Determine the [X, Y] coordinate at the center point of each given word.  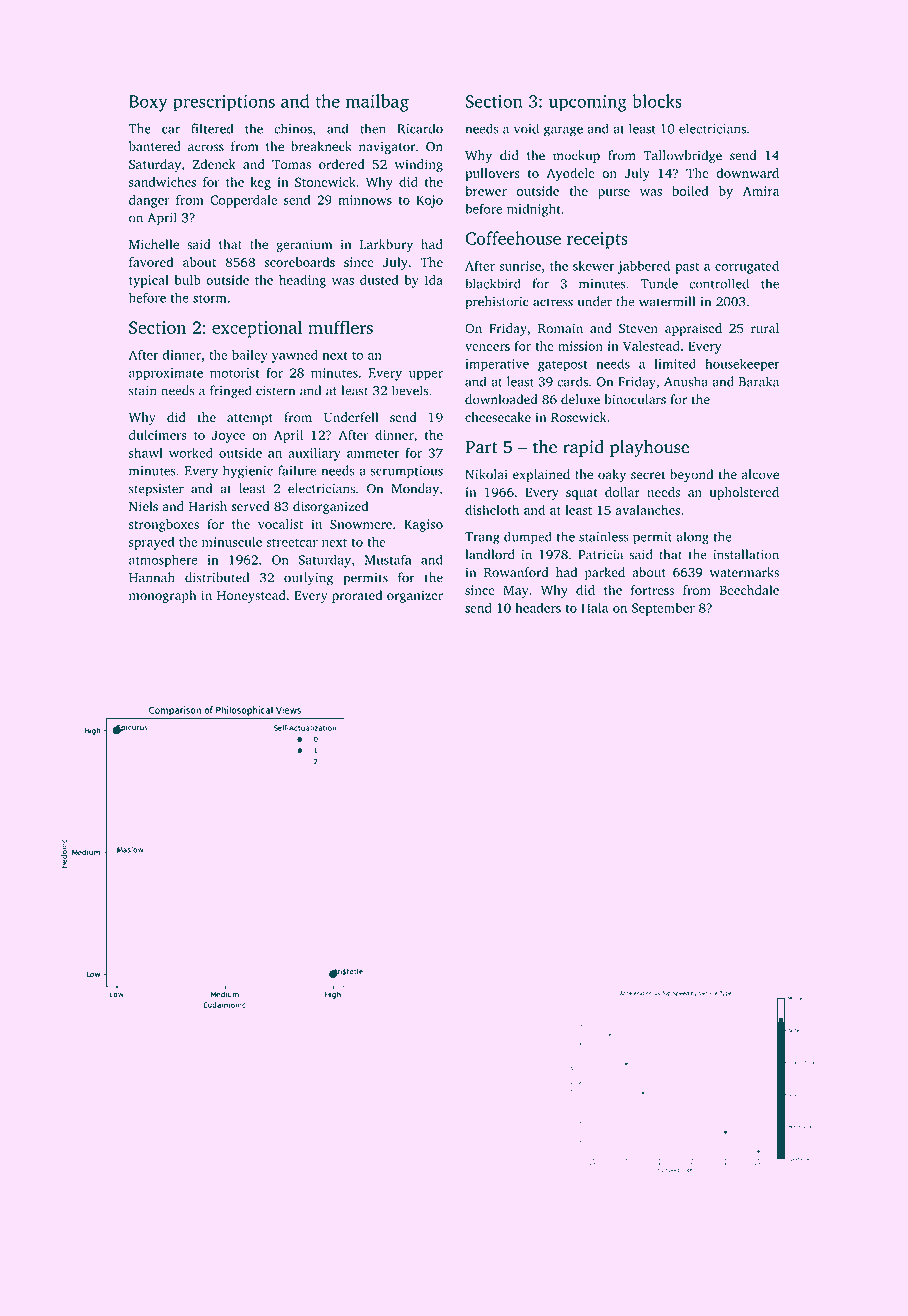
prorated [357, 596]
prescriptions [224, 103]
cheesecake [498, 417]
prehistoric [497, 302]
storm [210, 298]
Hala [594, 607]
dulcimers [158, 435]
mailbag [377, 103]
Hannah [152, 577]
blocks [657, 101]
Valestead [651, 346]
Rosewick [578, 417]
